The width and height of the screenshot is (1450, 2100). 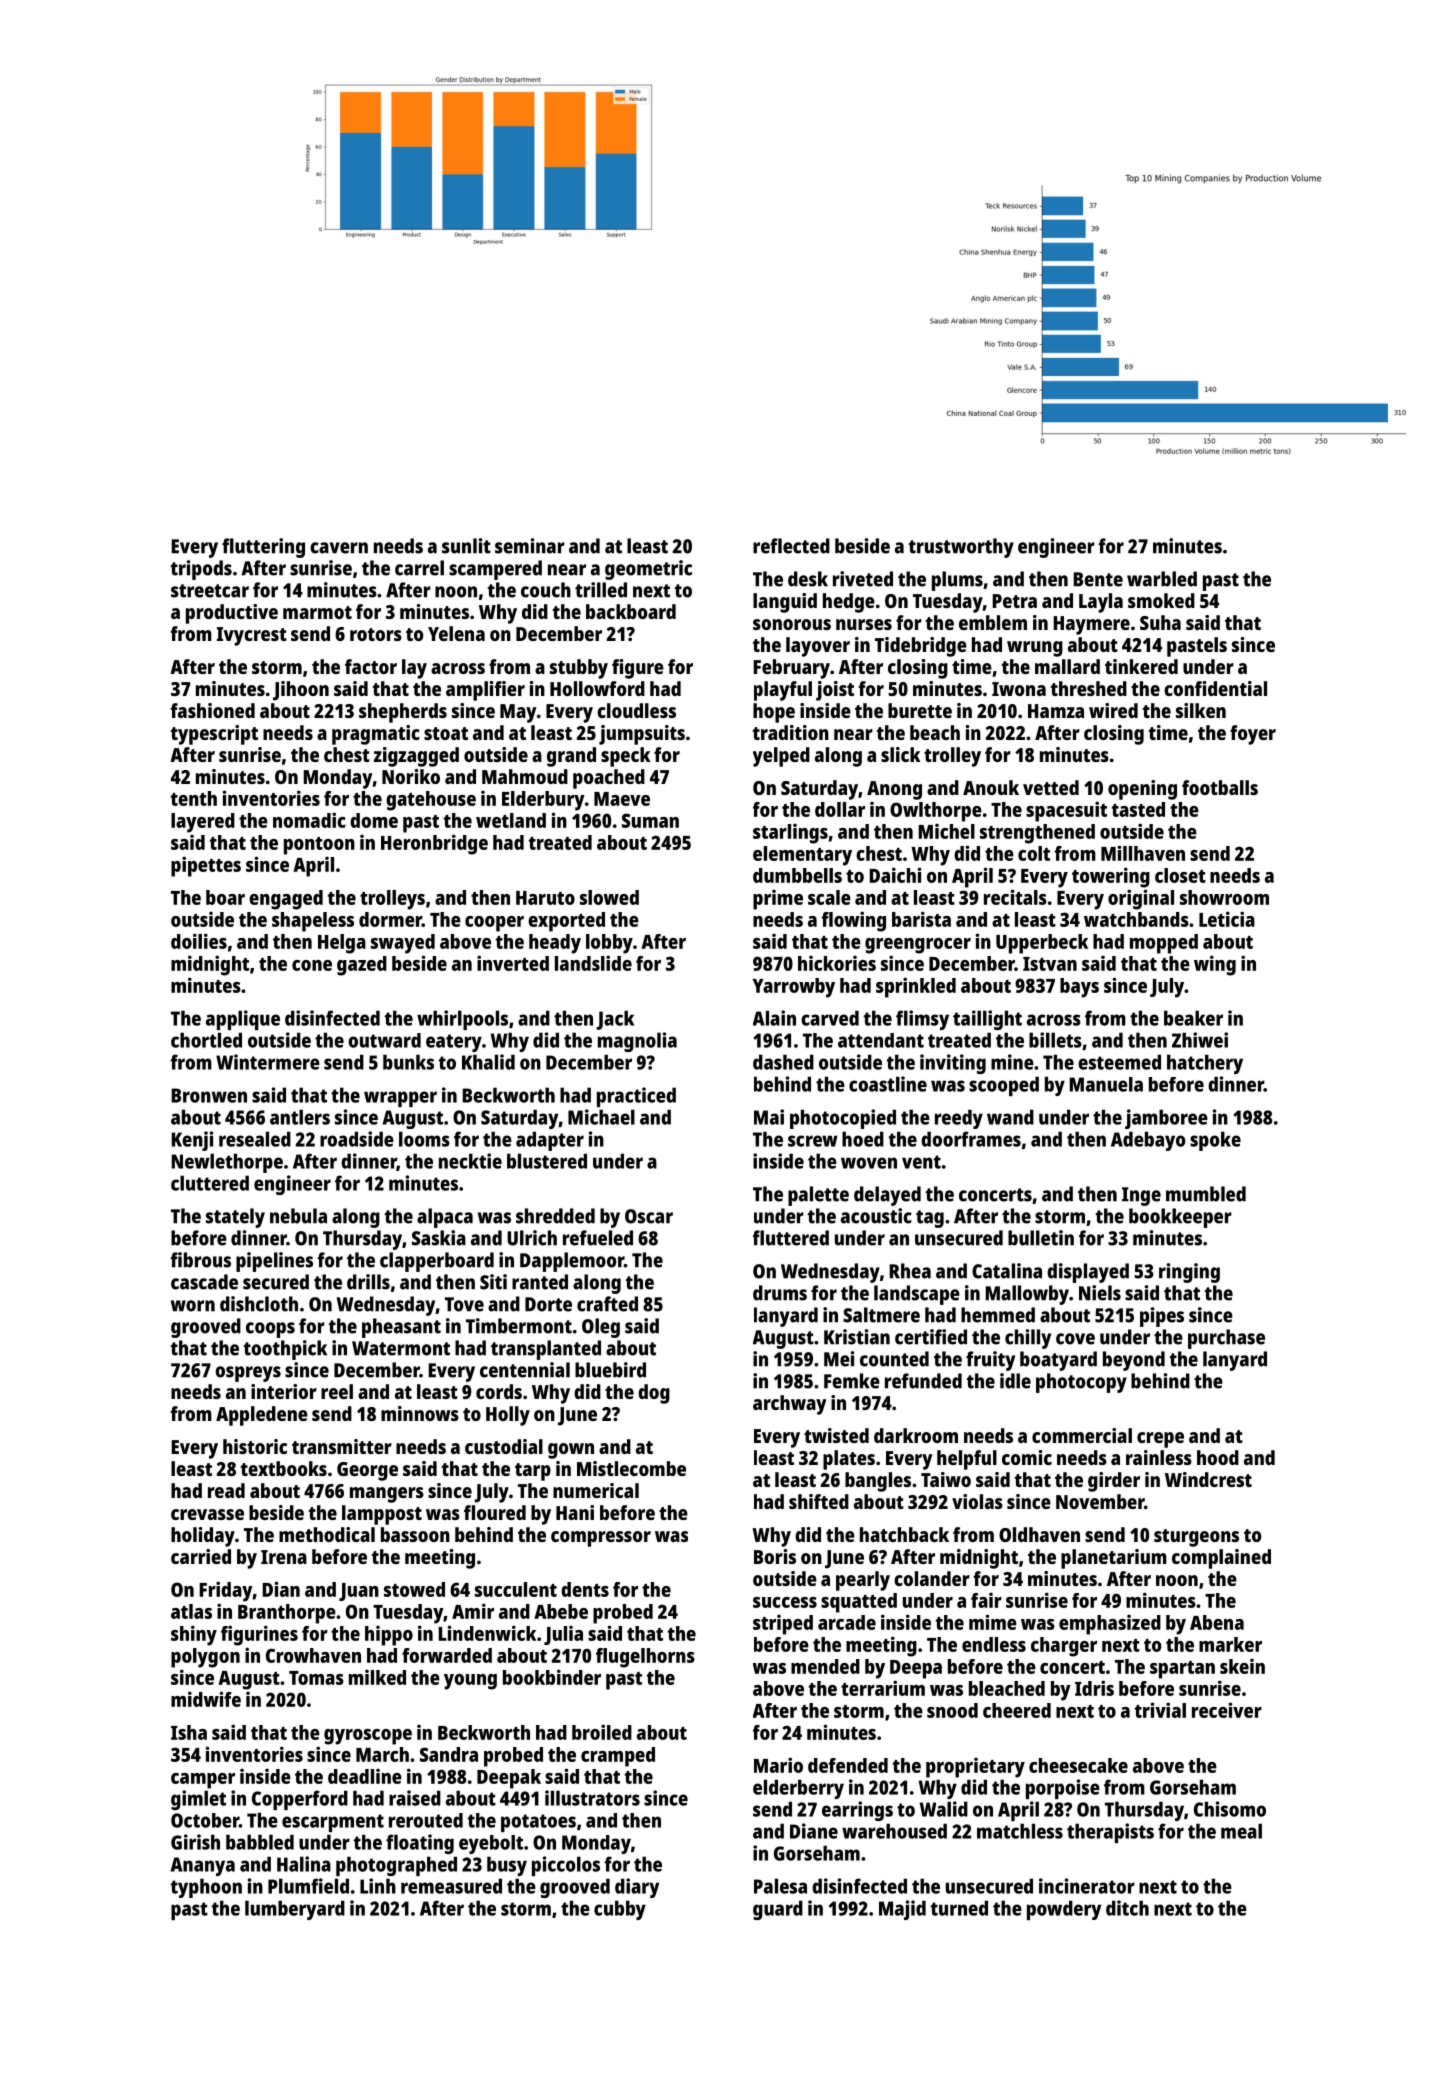 What do you see at coordinates (618, 1757) in the screenshot?
I see `cramped` at bounding box center [618, 1757].
